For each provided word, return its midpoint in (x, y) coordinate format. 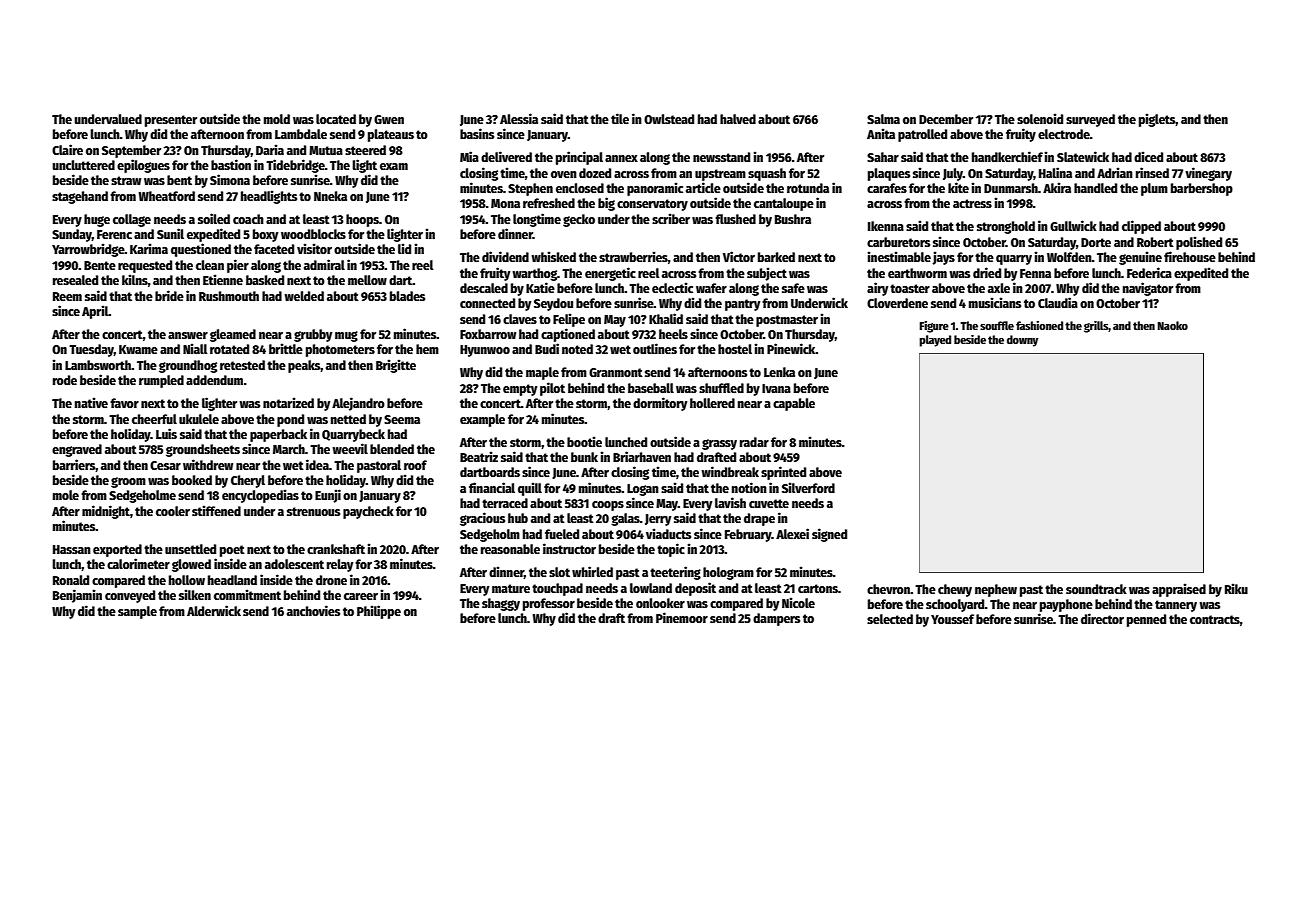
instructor (569, 548)
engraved (77, 450)
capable (794, 404)
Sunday (72, 235)
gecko (579, 220)
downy (1022, 341)
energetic (610, 274)
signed (829, 535)
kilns (135, 279)
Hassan (72, 549)
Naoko (1172, 325)
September (131, 151)
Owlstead (669, 119)
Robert (1155, 242)
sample (137, 612)
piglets (1157, 120)
